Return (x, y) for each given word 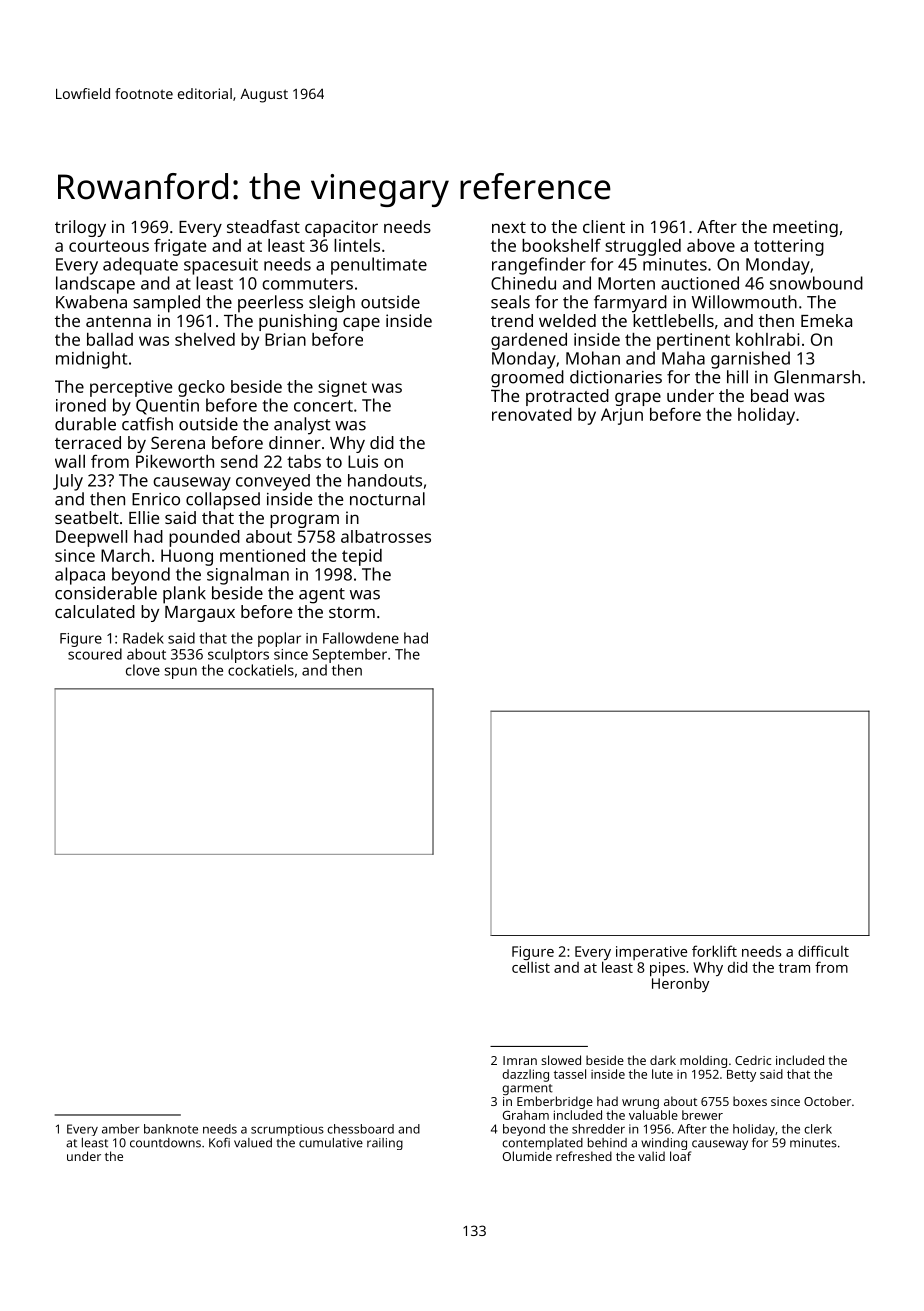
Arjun (622, 416)
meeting (805, 228)
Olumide (527, 1156)
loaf (680, 1156)
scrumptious (287, 1130)
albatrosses (386, 536)
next (509, 227)
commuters (307, 284)
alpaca (80, 576)
